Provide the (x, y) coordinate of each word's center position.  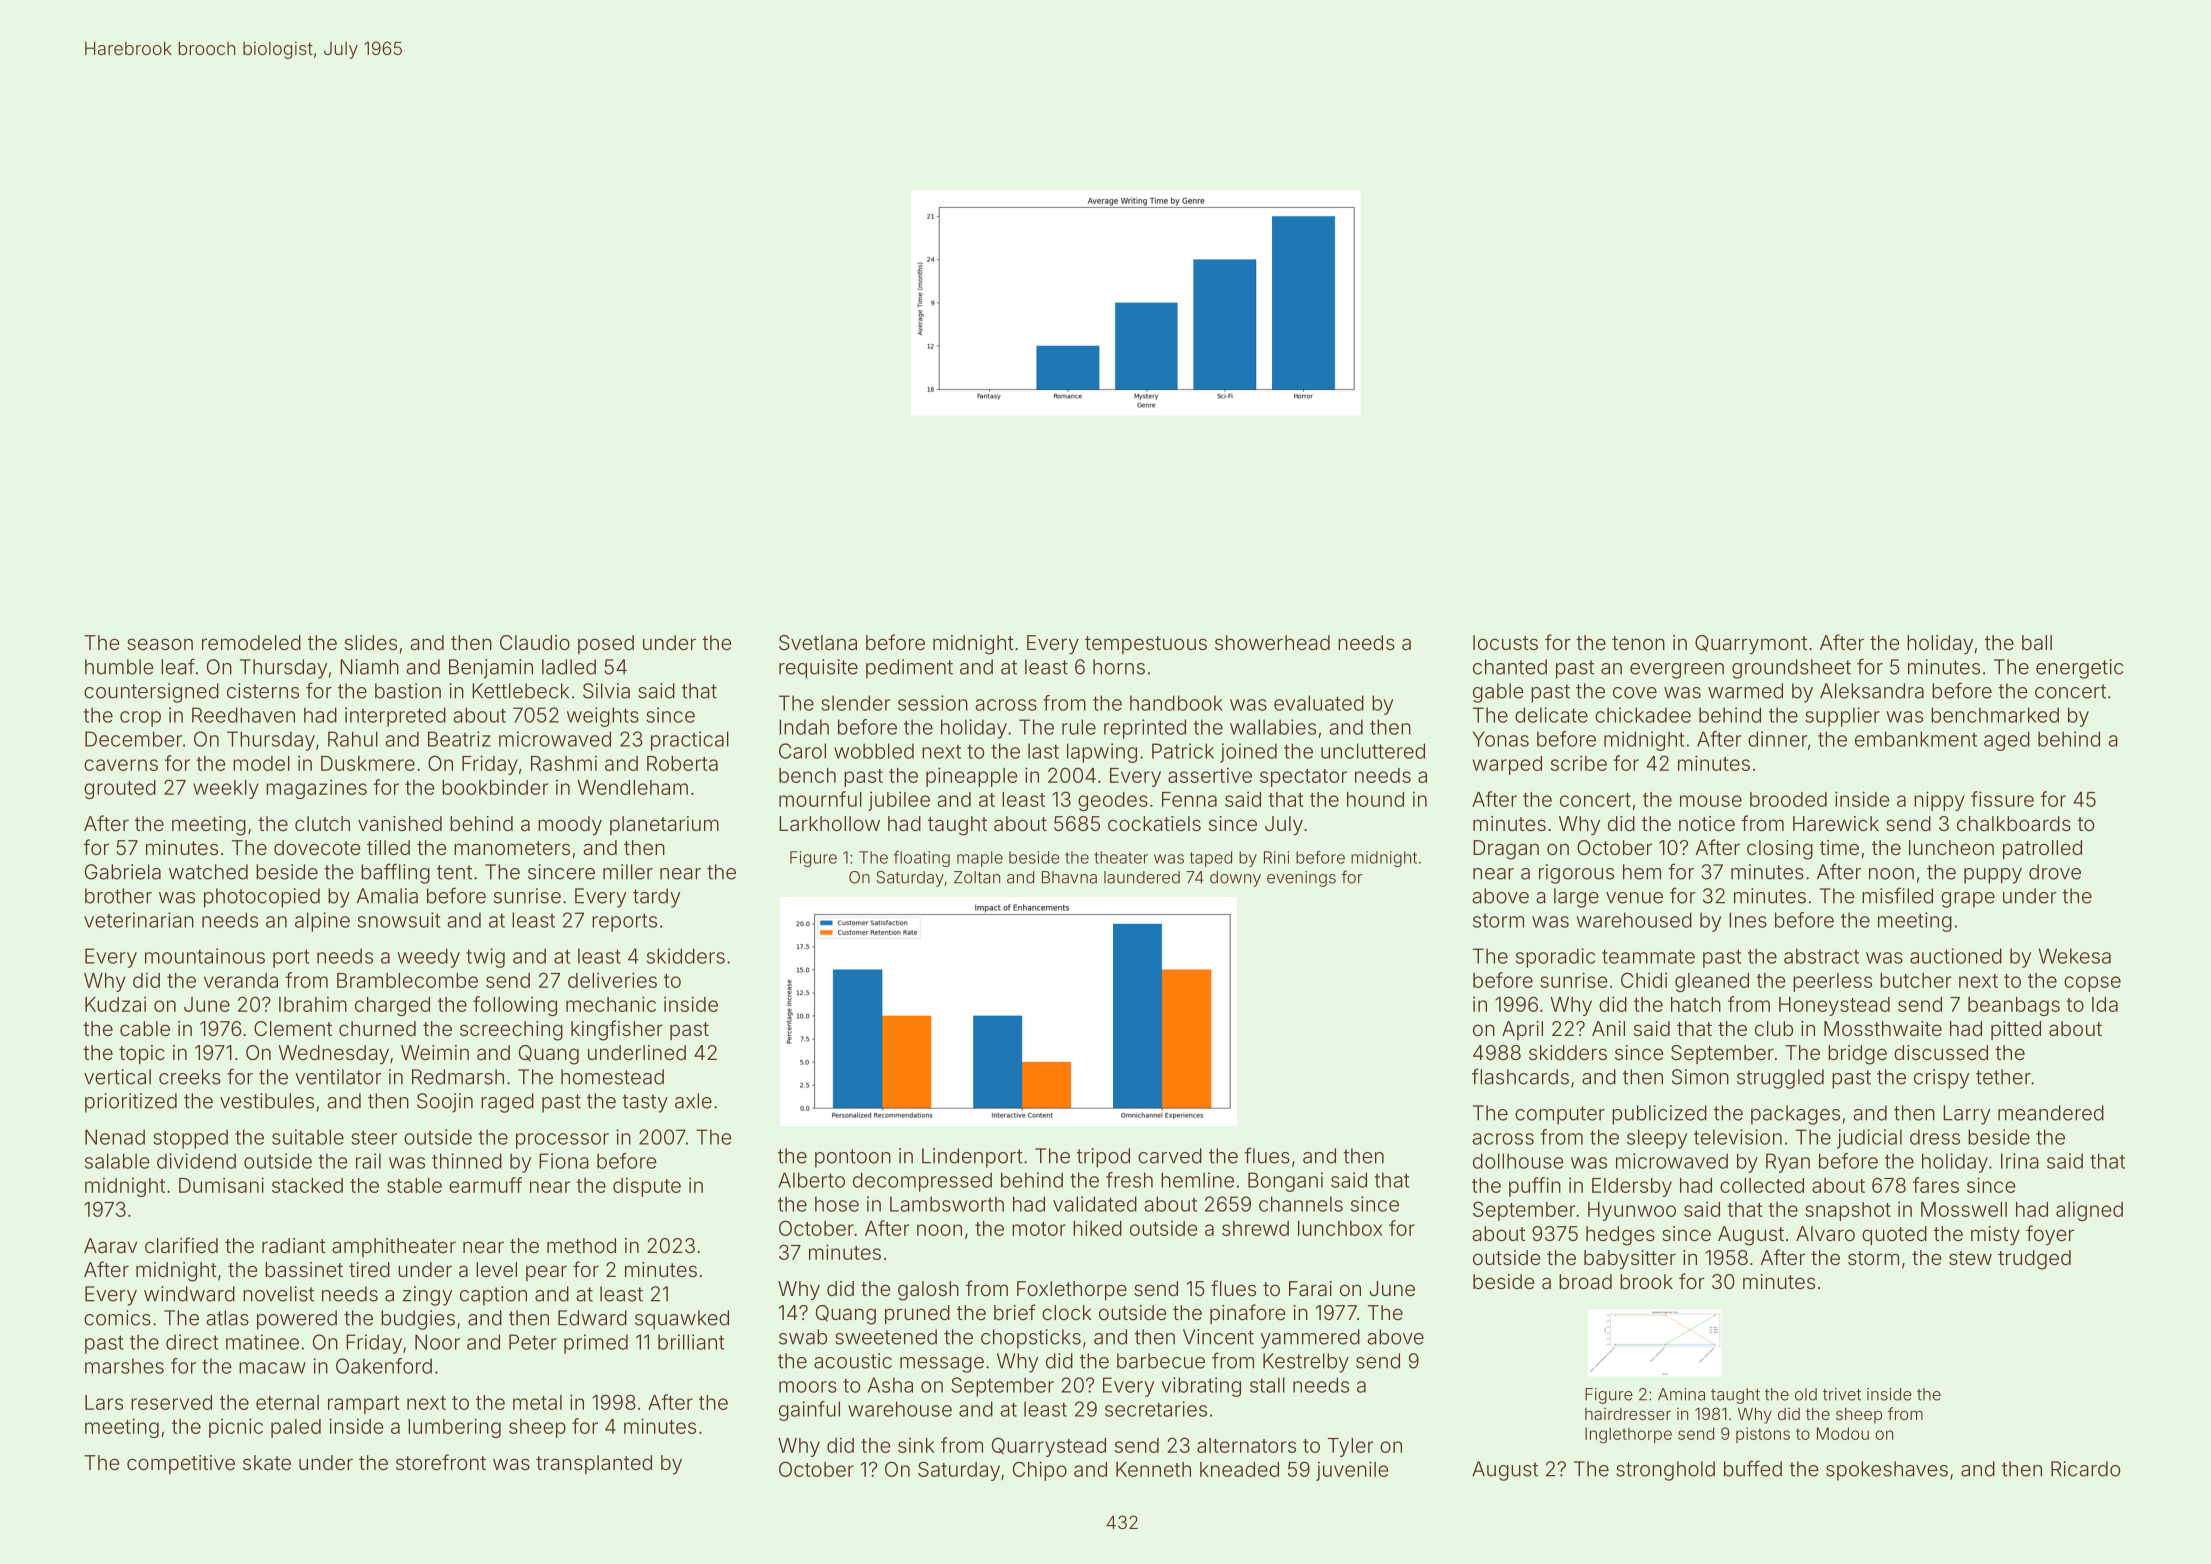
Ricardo (2085, 1469)
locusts (1505, 642)
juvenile (1352, 1471)
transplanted (594, 1464)
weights (603, 717)
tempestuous (1146, 645)
